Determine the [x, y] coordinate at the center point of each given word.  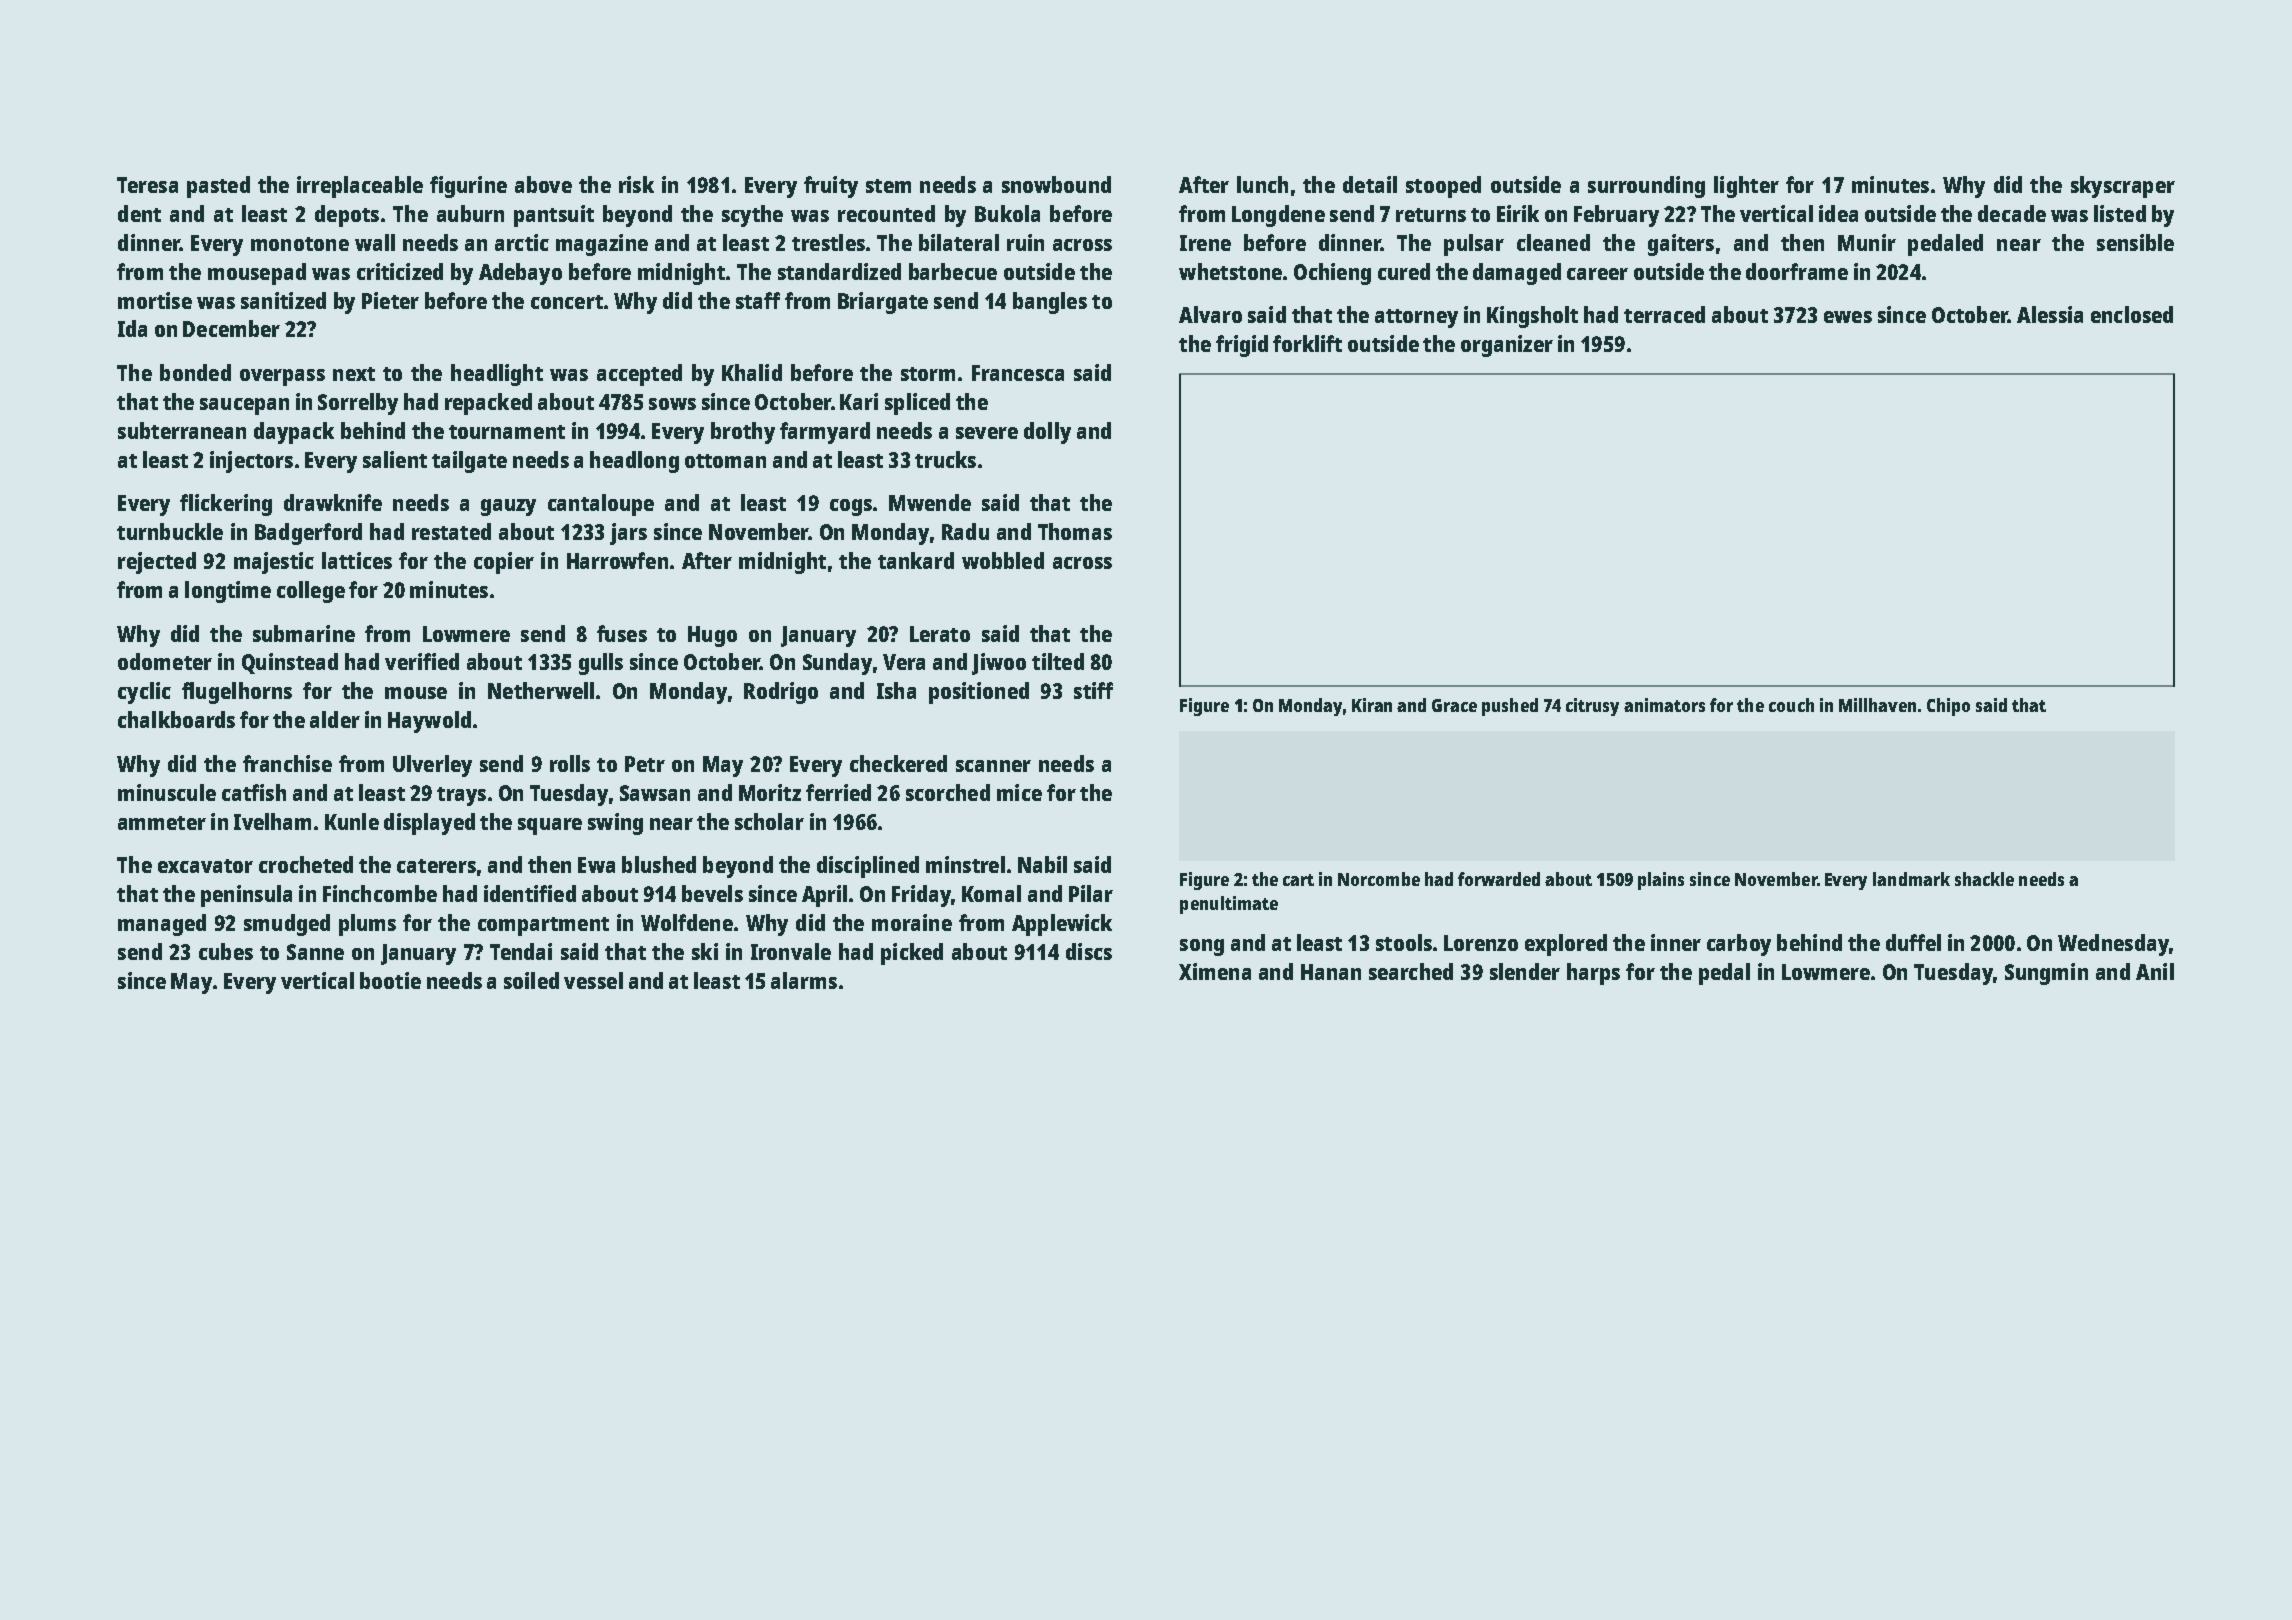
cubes [226, 951]
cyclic [144, 693]
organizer [1507, 346]
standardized [839, 271]
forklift [1307, 343]
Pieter [390, 300]
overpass [282, 377]
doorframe [1797, 271]
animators [1664, 705]
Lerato [940, 634]
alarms [804, 980]
